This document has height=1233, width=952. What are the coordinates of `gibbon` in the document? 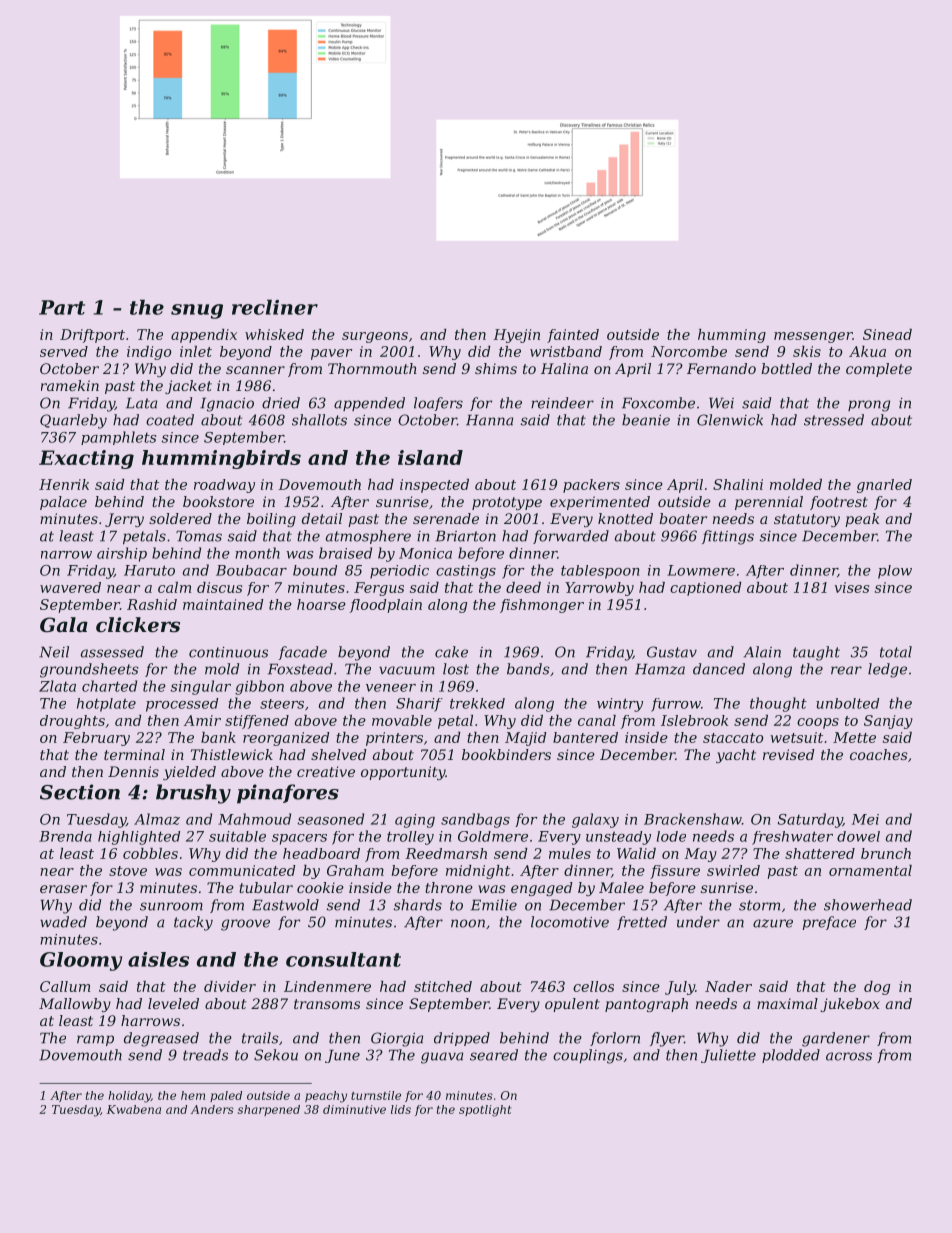 It's located at (259, 687).
